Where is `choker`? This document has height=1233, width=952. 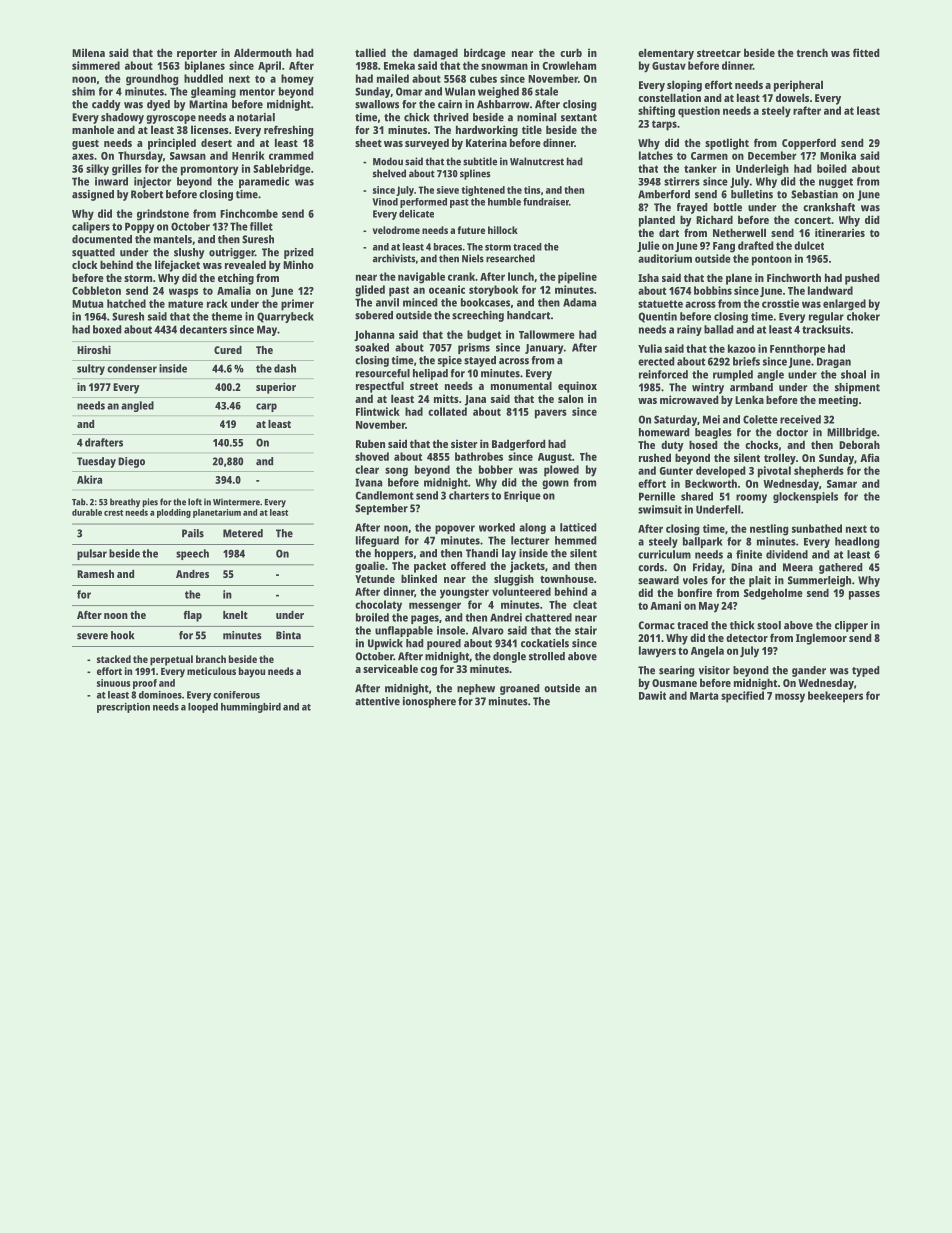
choker is located at coordinates (863, 316).
